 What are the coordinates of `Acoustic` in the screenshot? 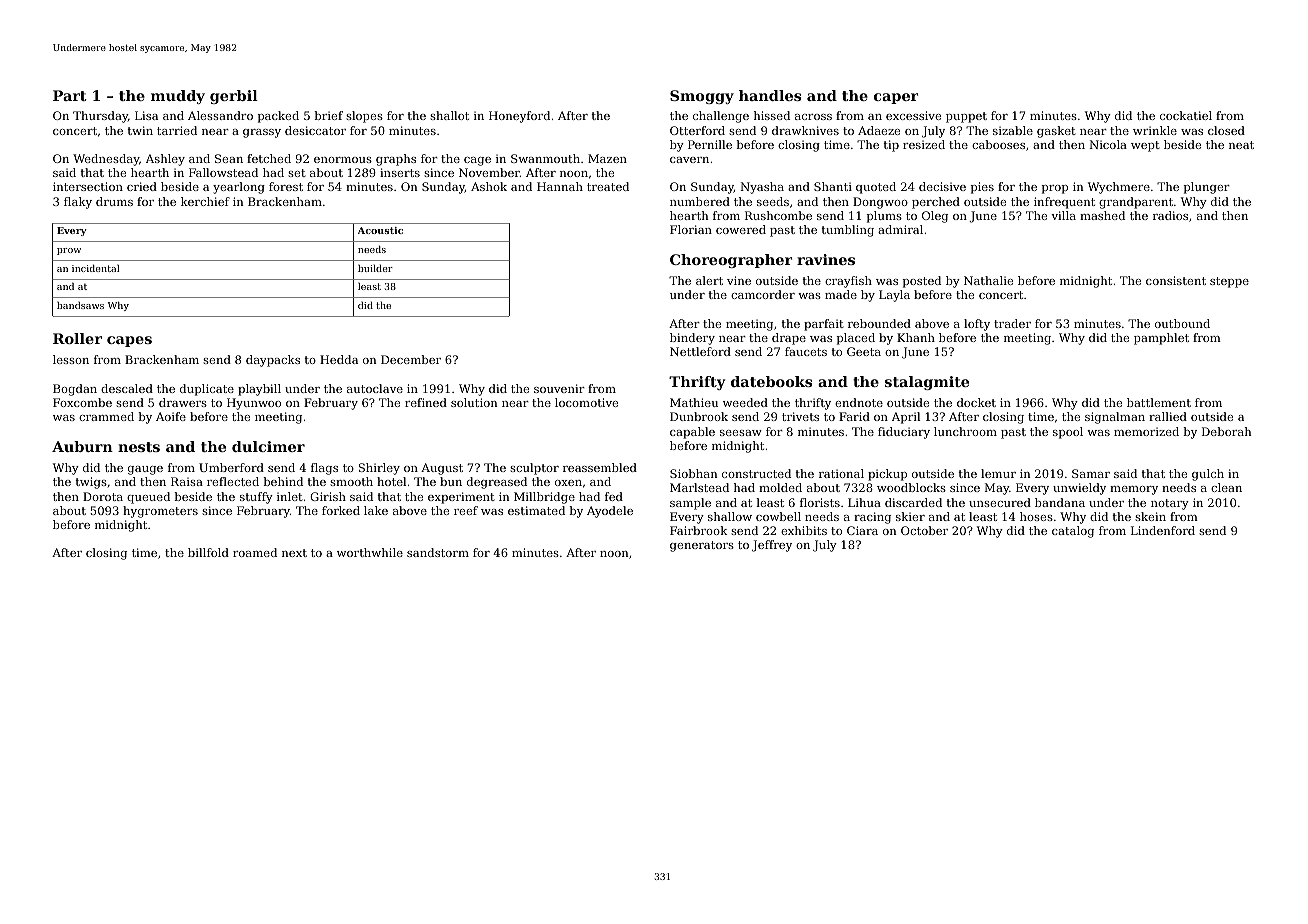 It's located at (380, 230).
